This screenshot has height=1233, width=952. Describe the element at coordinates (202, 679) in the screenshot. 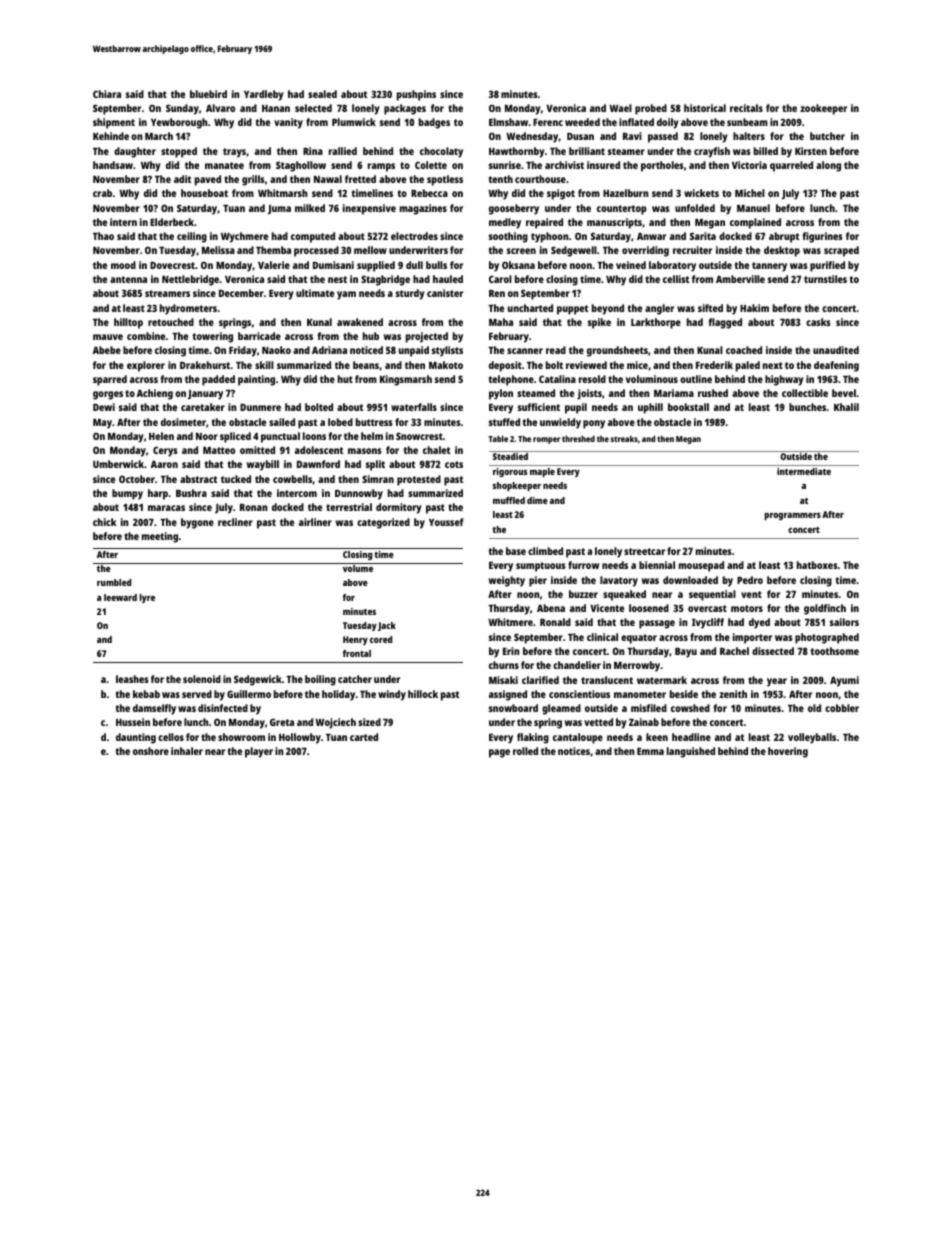

I see `solenoid` at that location.
